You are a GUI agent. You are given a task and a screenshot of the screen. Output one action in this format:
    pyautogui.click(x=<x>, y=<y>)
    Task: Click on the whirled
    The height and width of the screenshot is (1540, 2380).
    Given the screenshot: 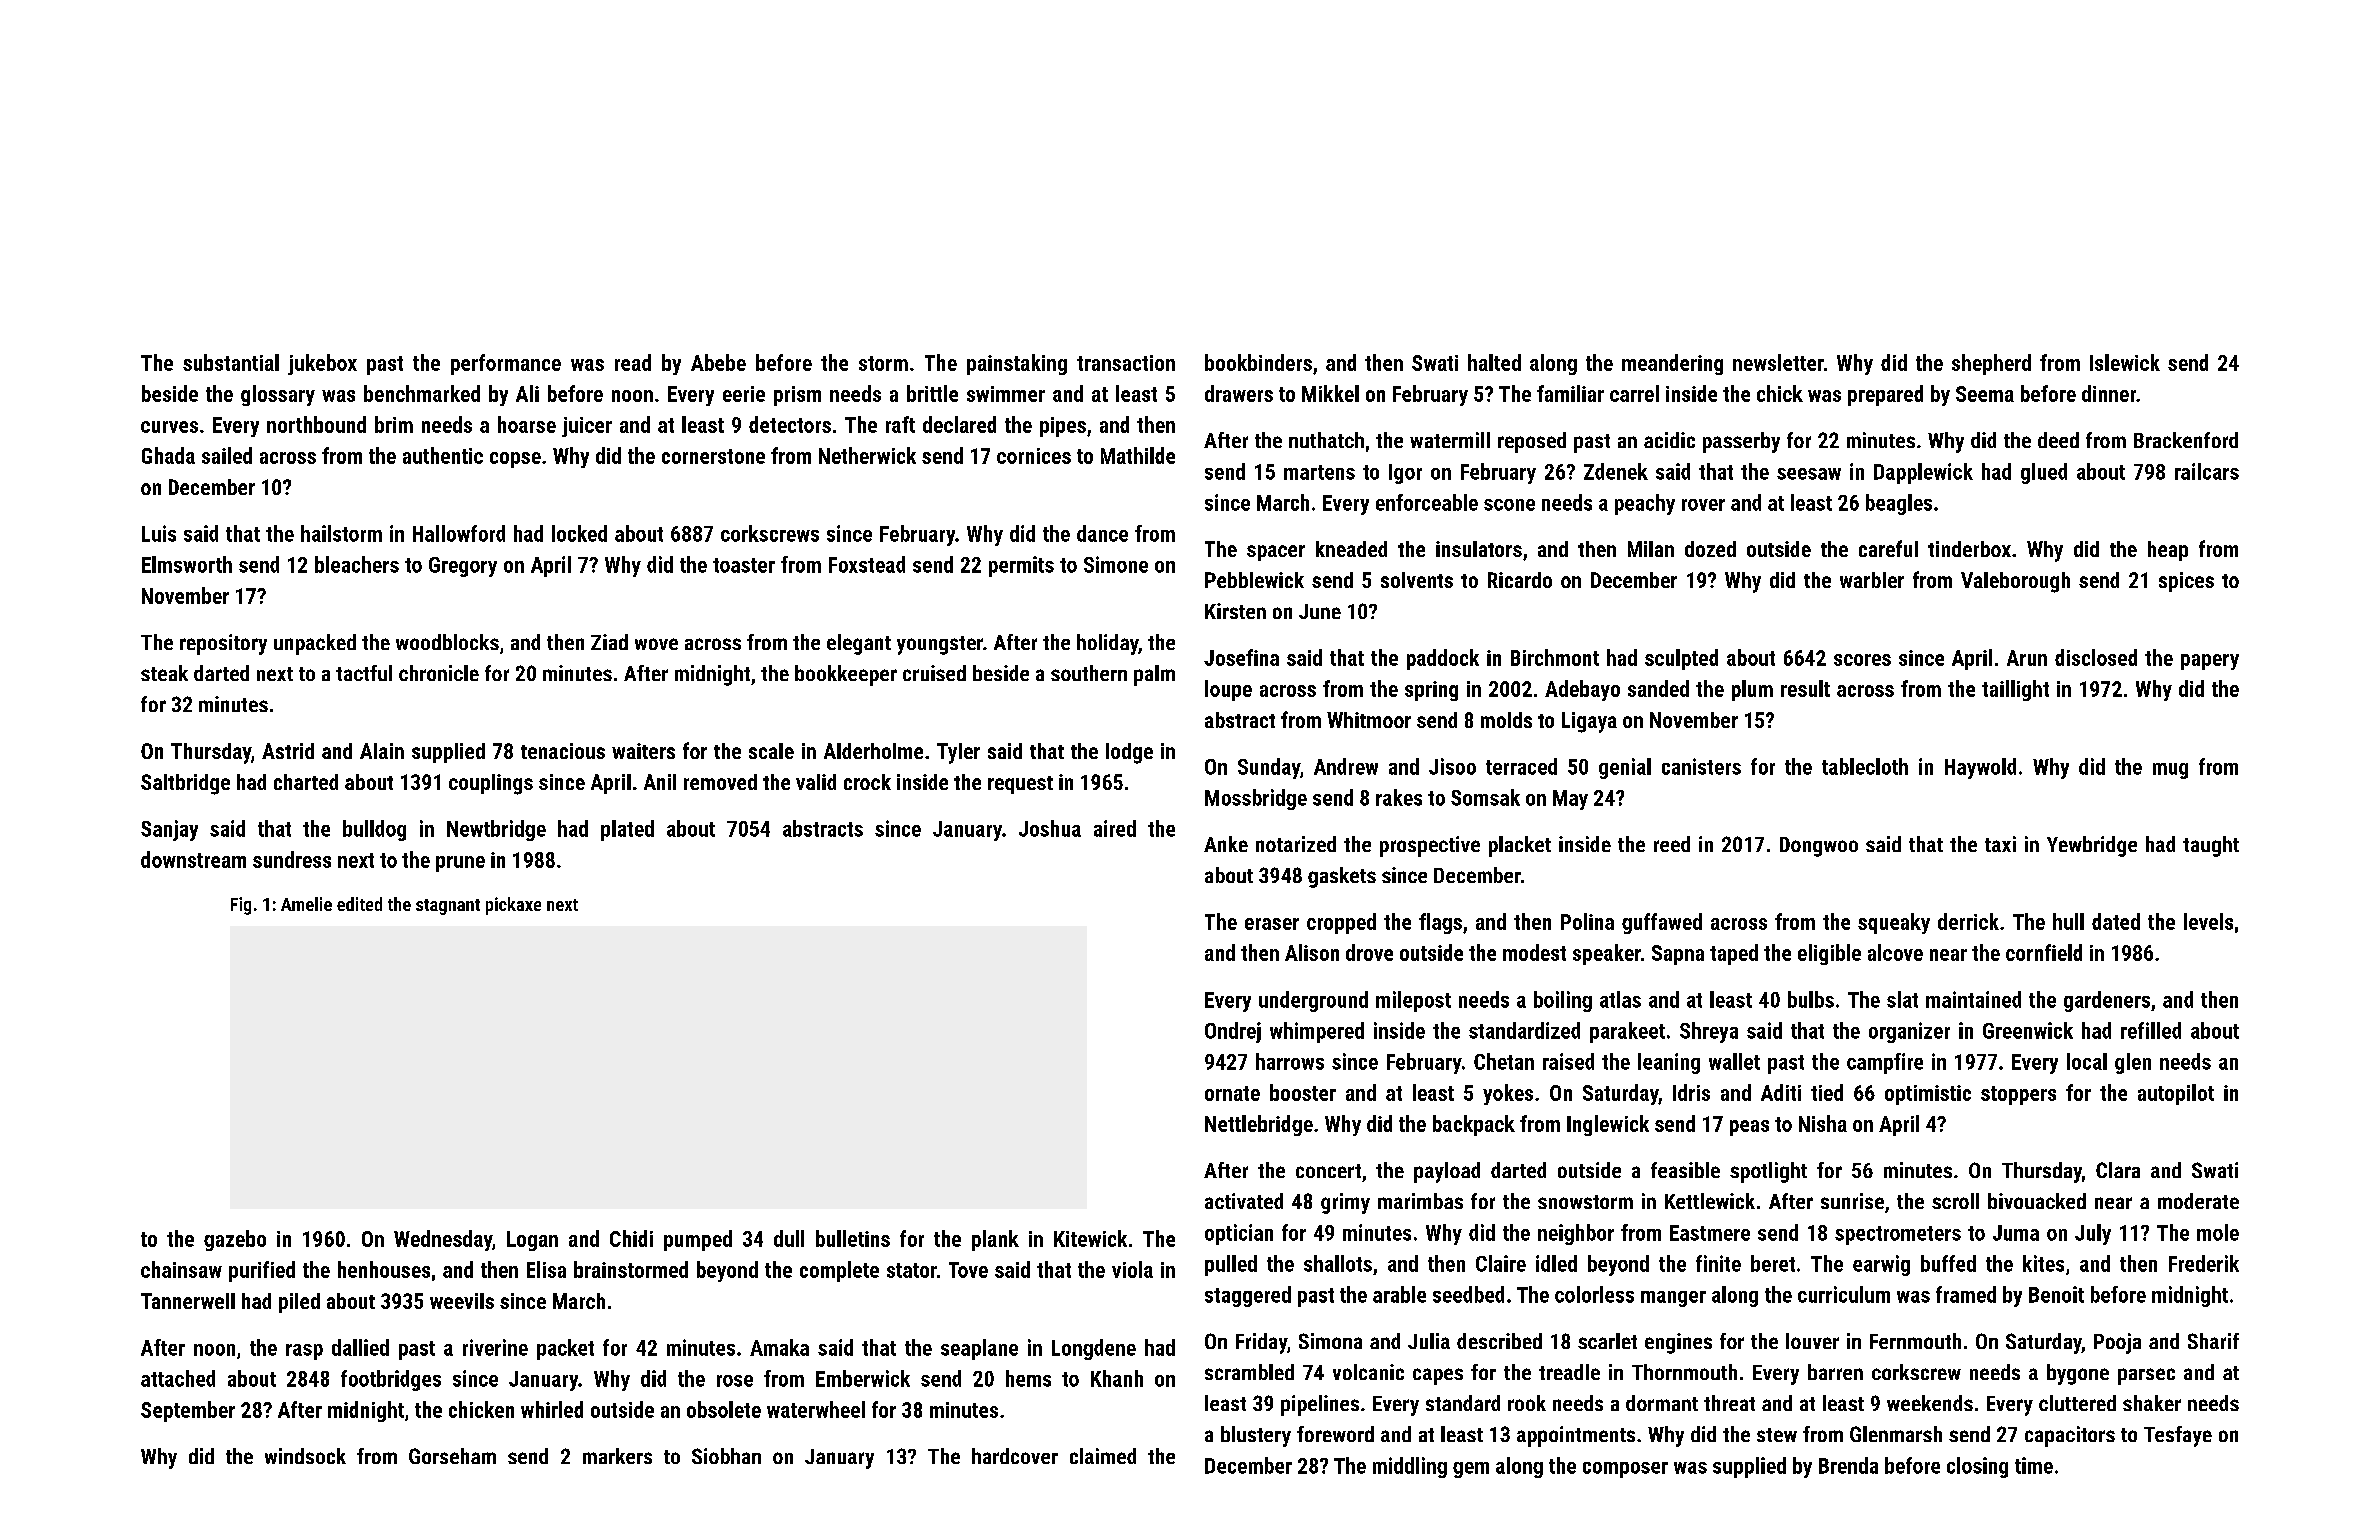 What is the action you would take?
    pyautogui.click(x=552, y=1409)
